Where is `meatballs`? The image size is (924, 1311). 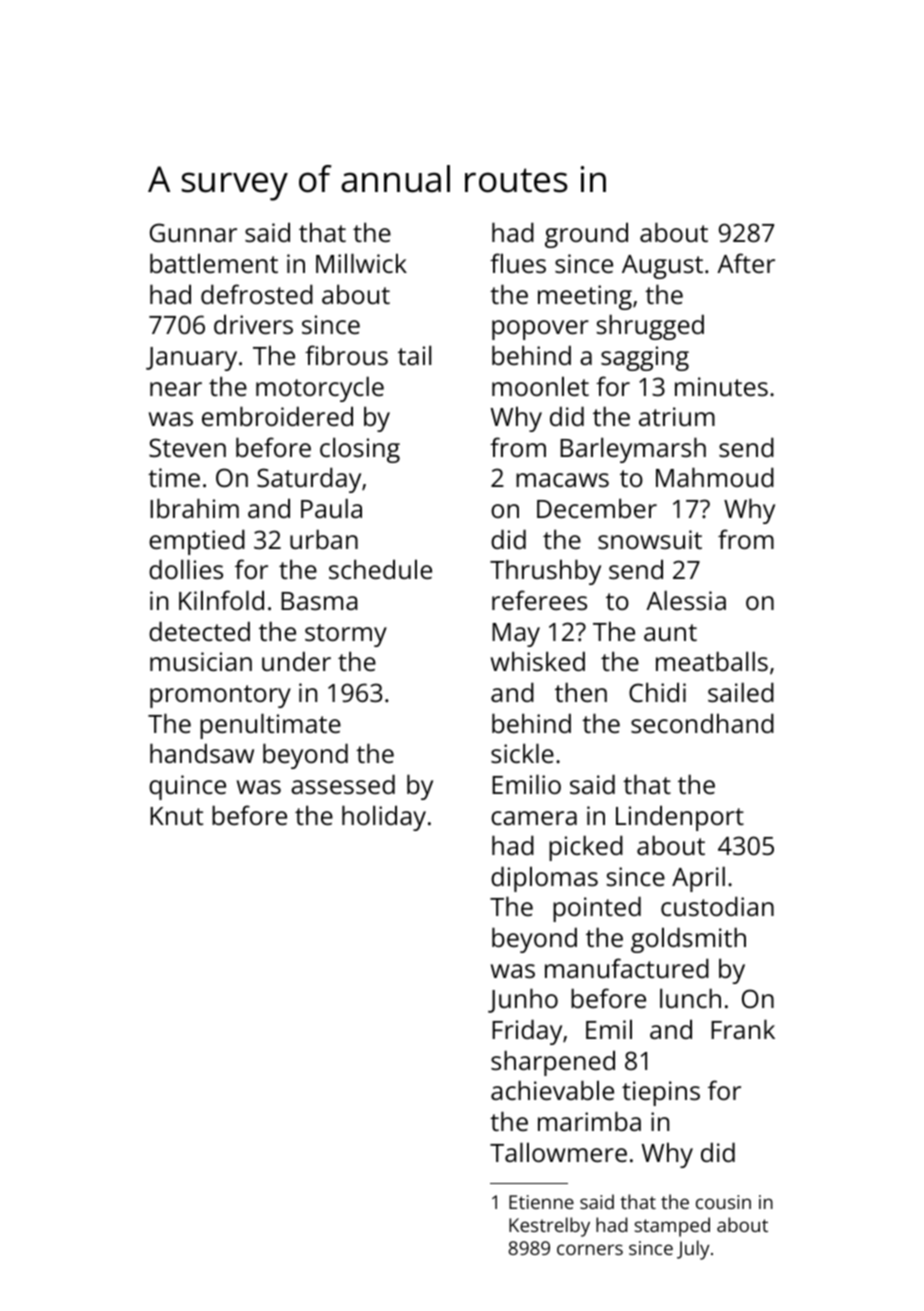
meatballs is located at coordinates (712, 661).
